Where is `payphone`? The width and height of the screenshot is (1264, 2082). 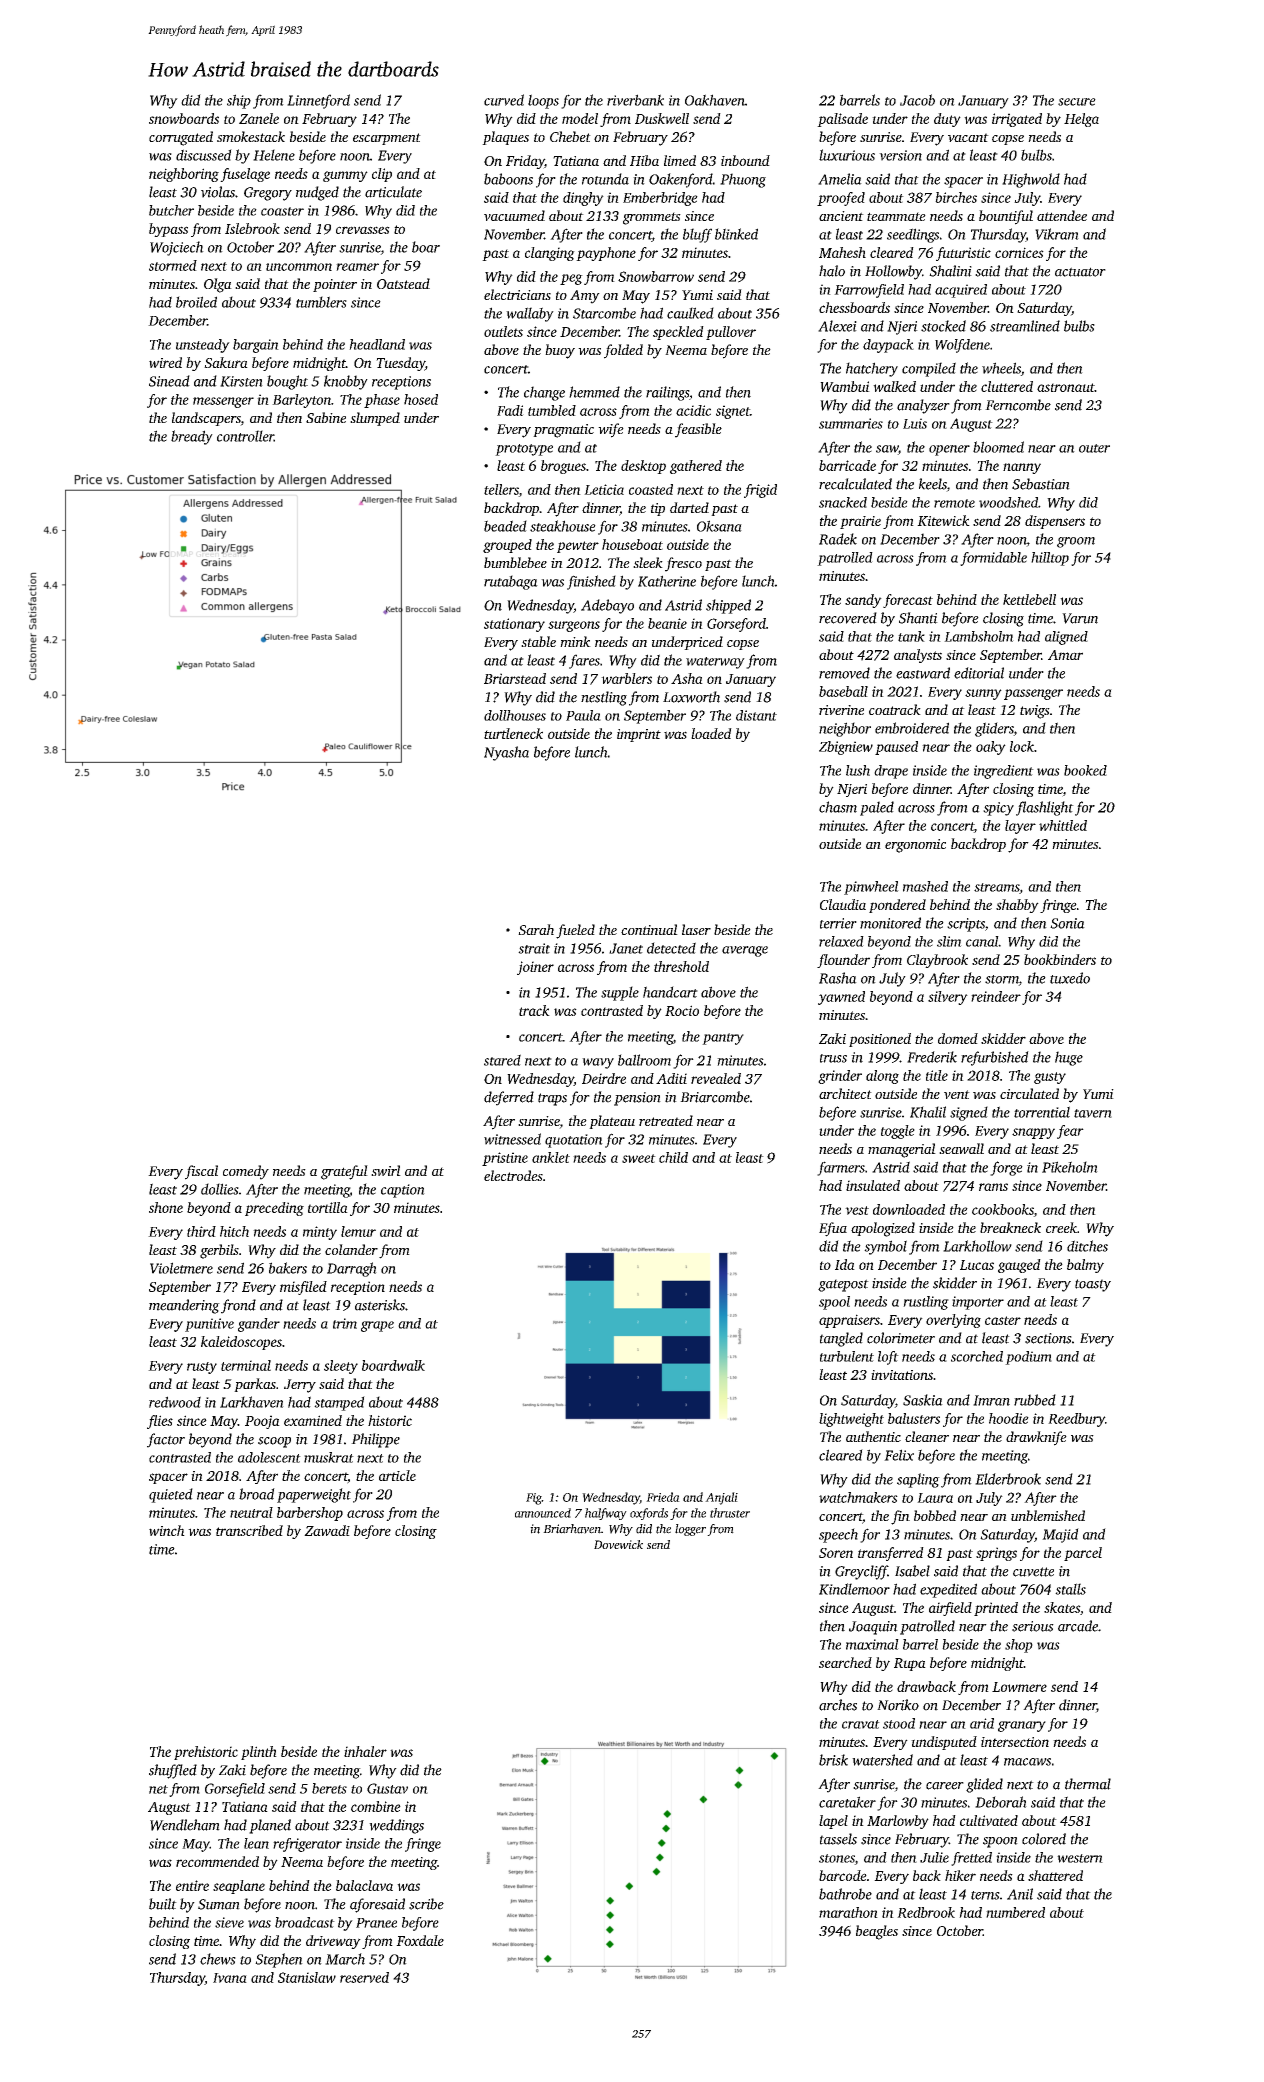
payphone is located at coordinates (606, 254).
